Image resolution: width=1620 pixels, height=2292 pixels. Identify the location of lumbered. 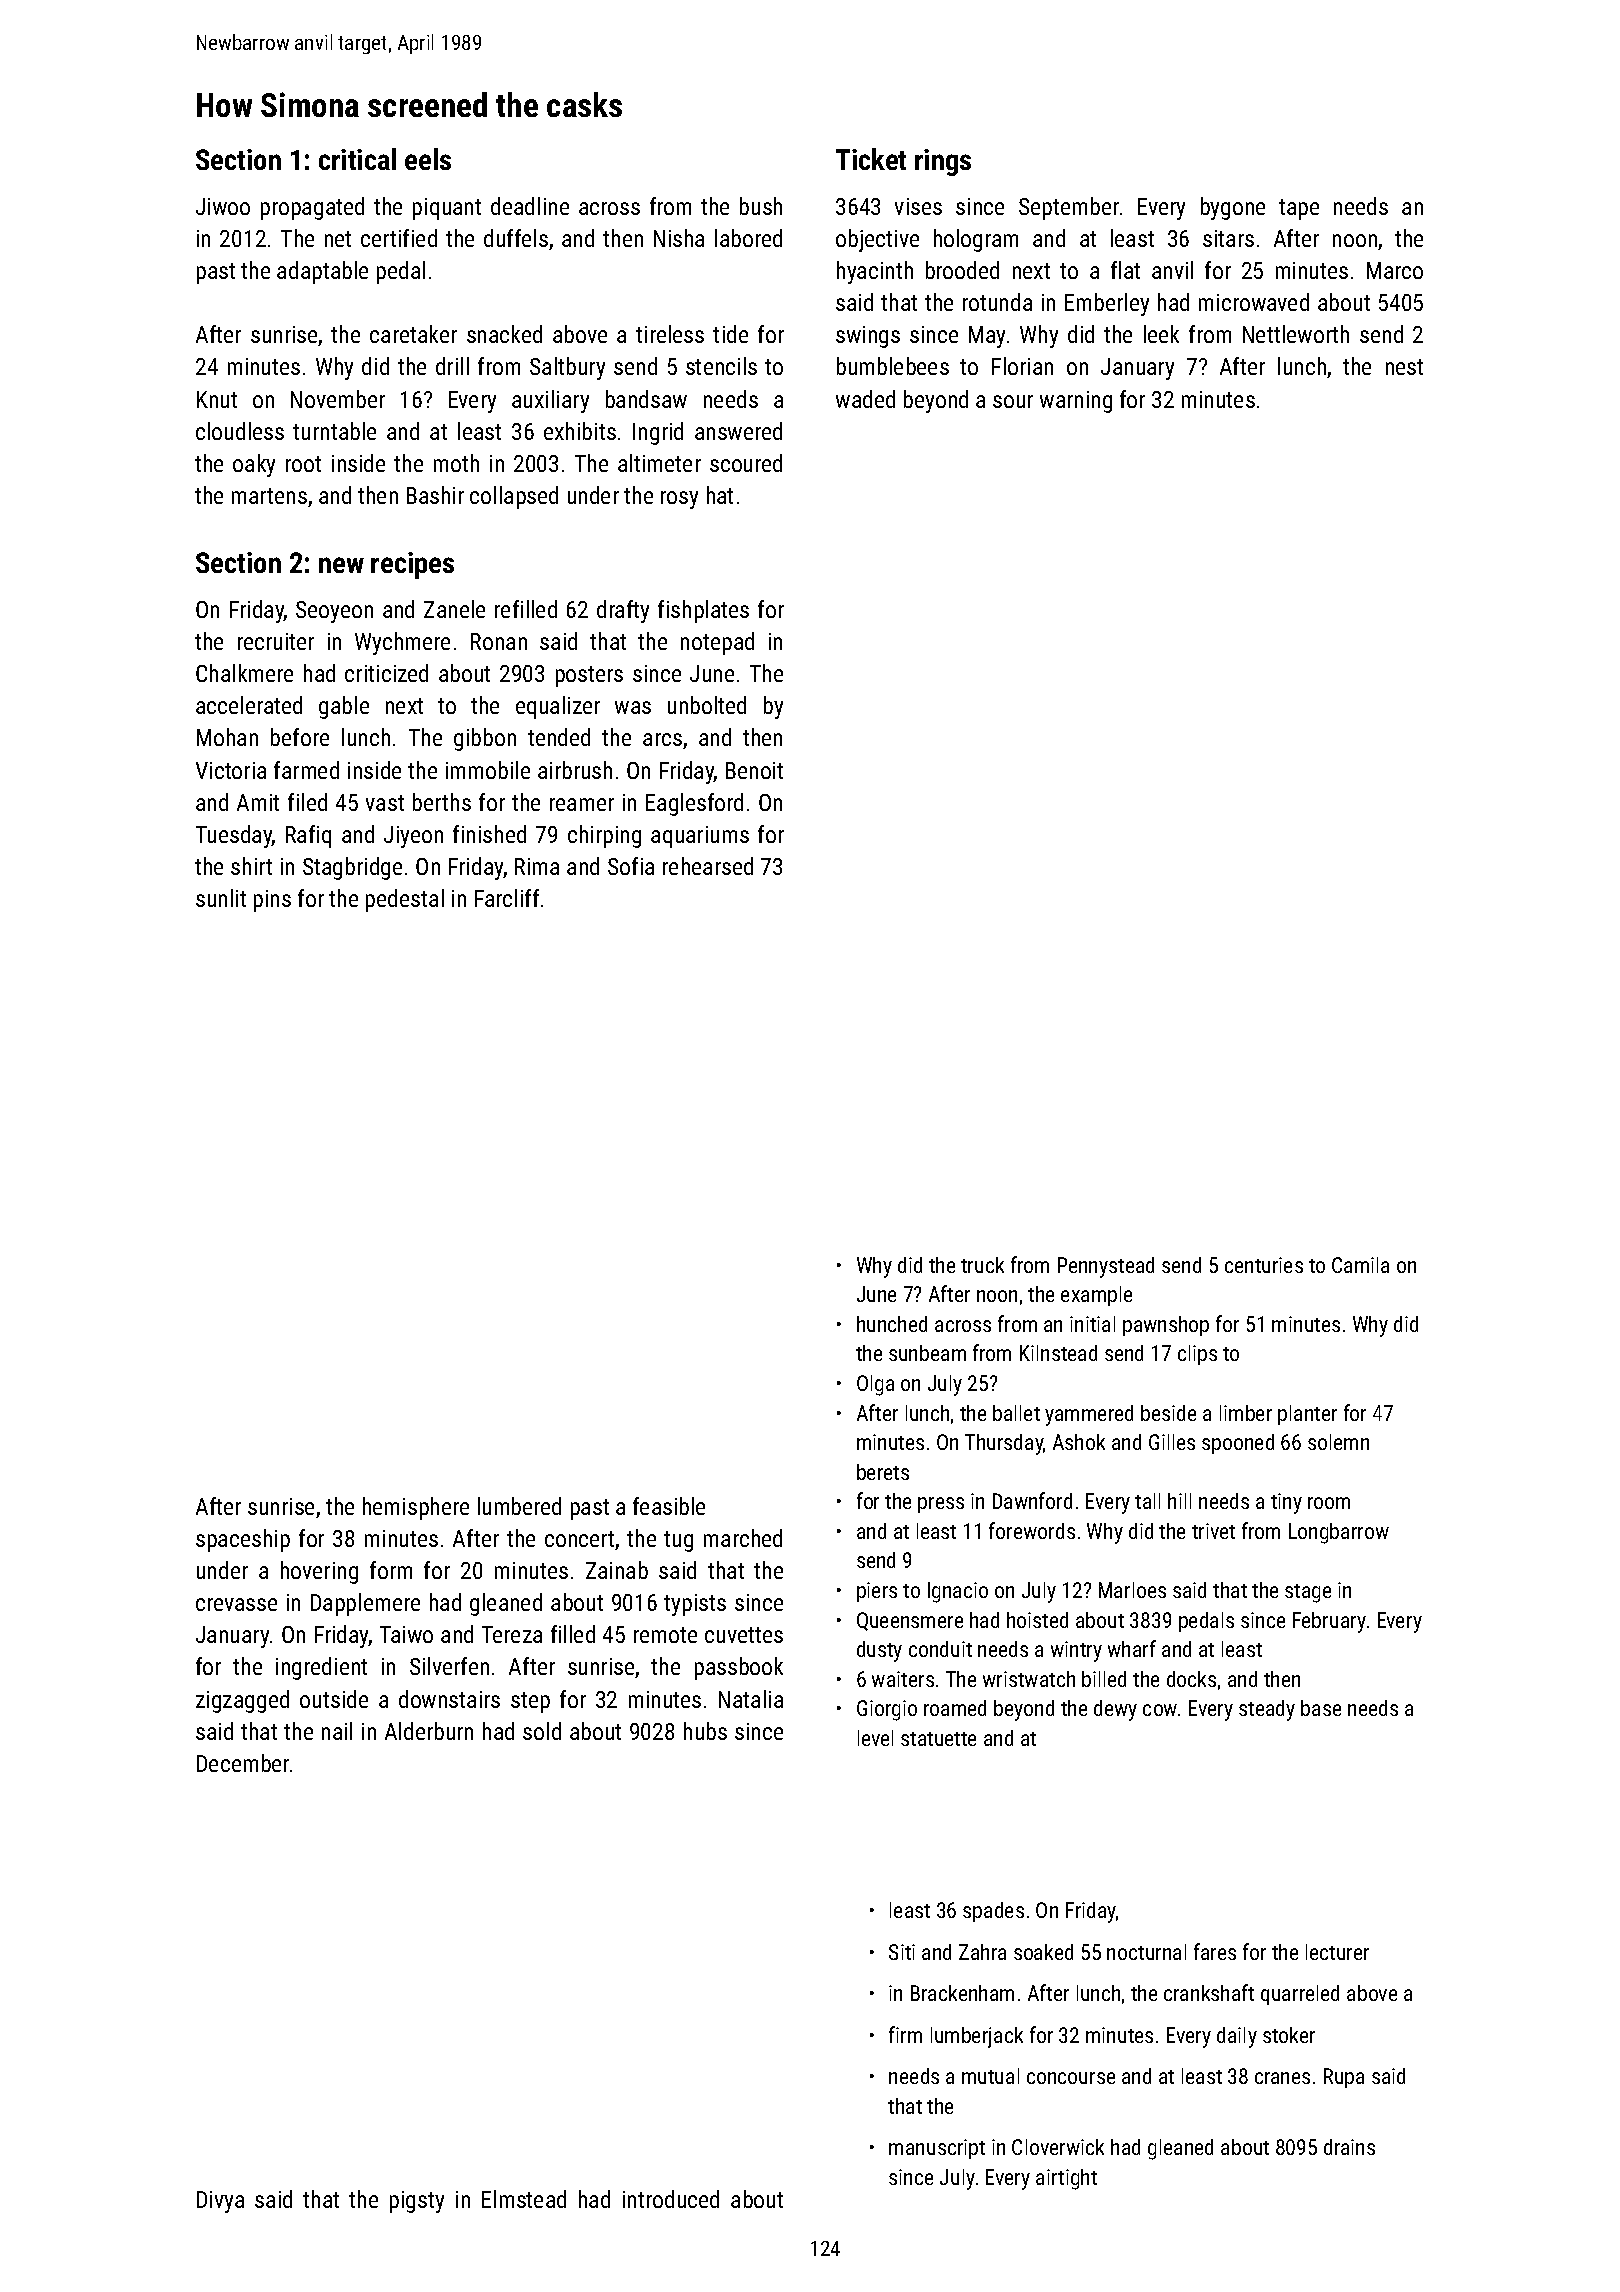
(519, 1506).
